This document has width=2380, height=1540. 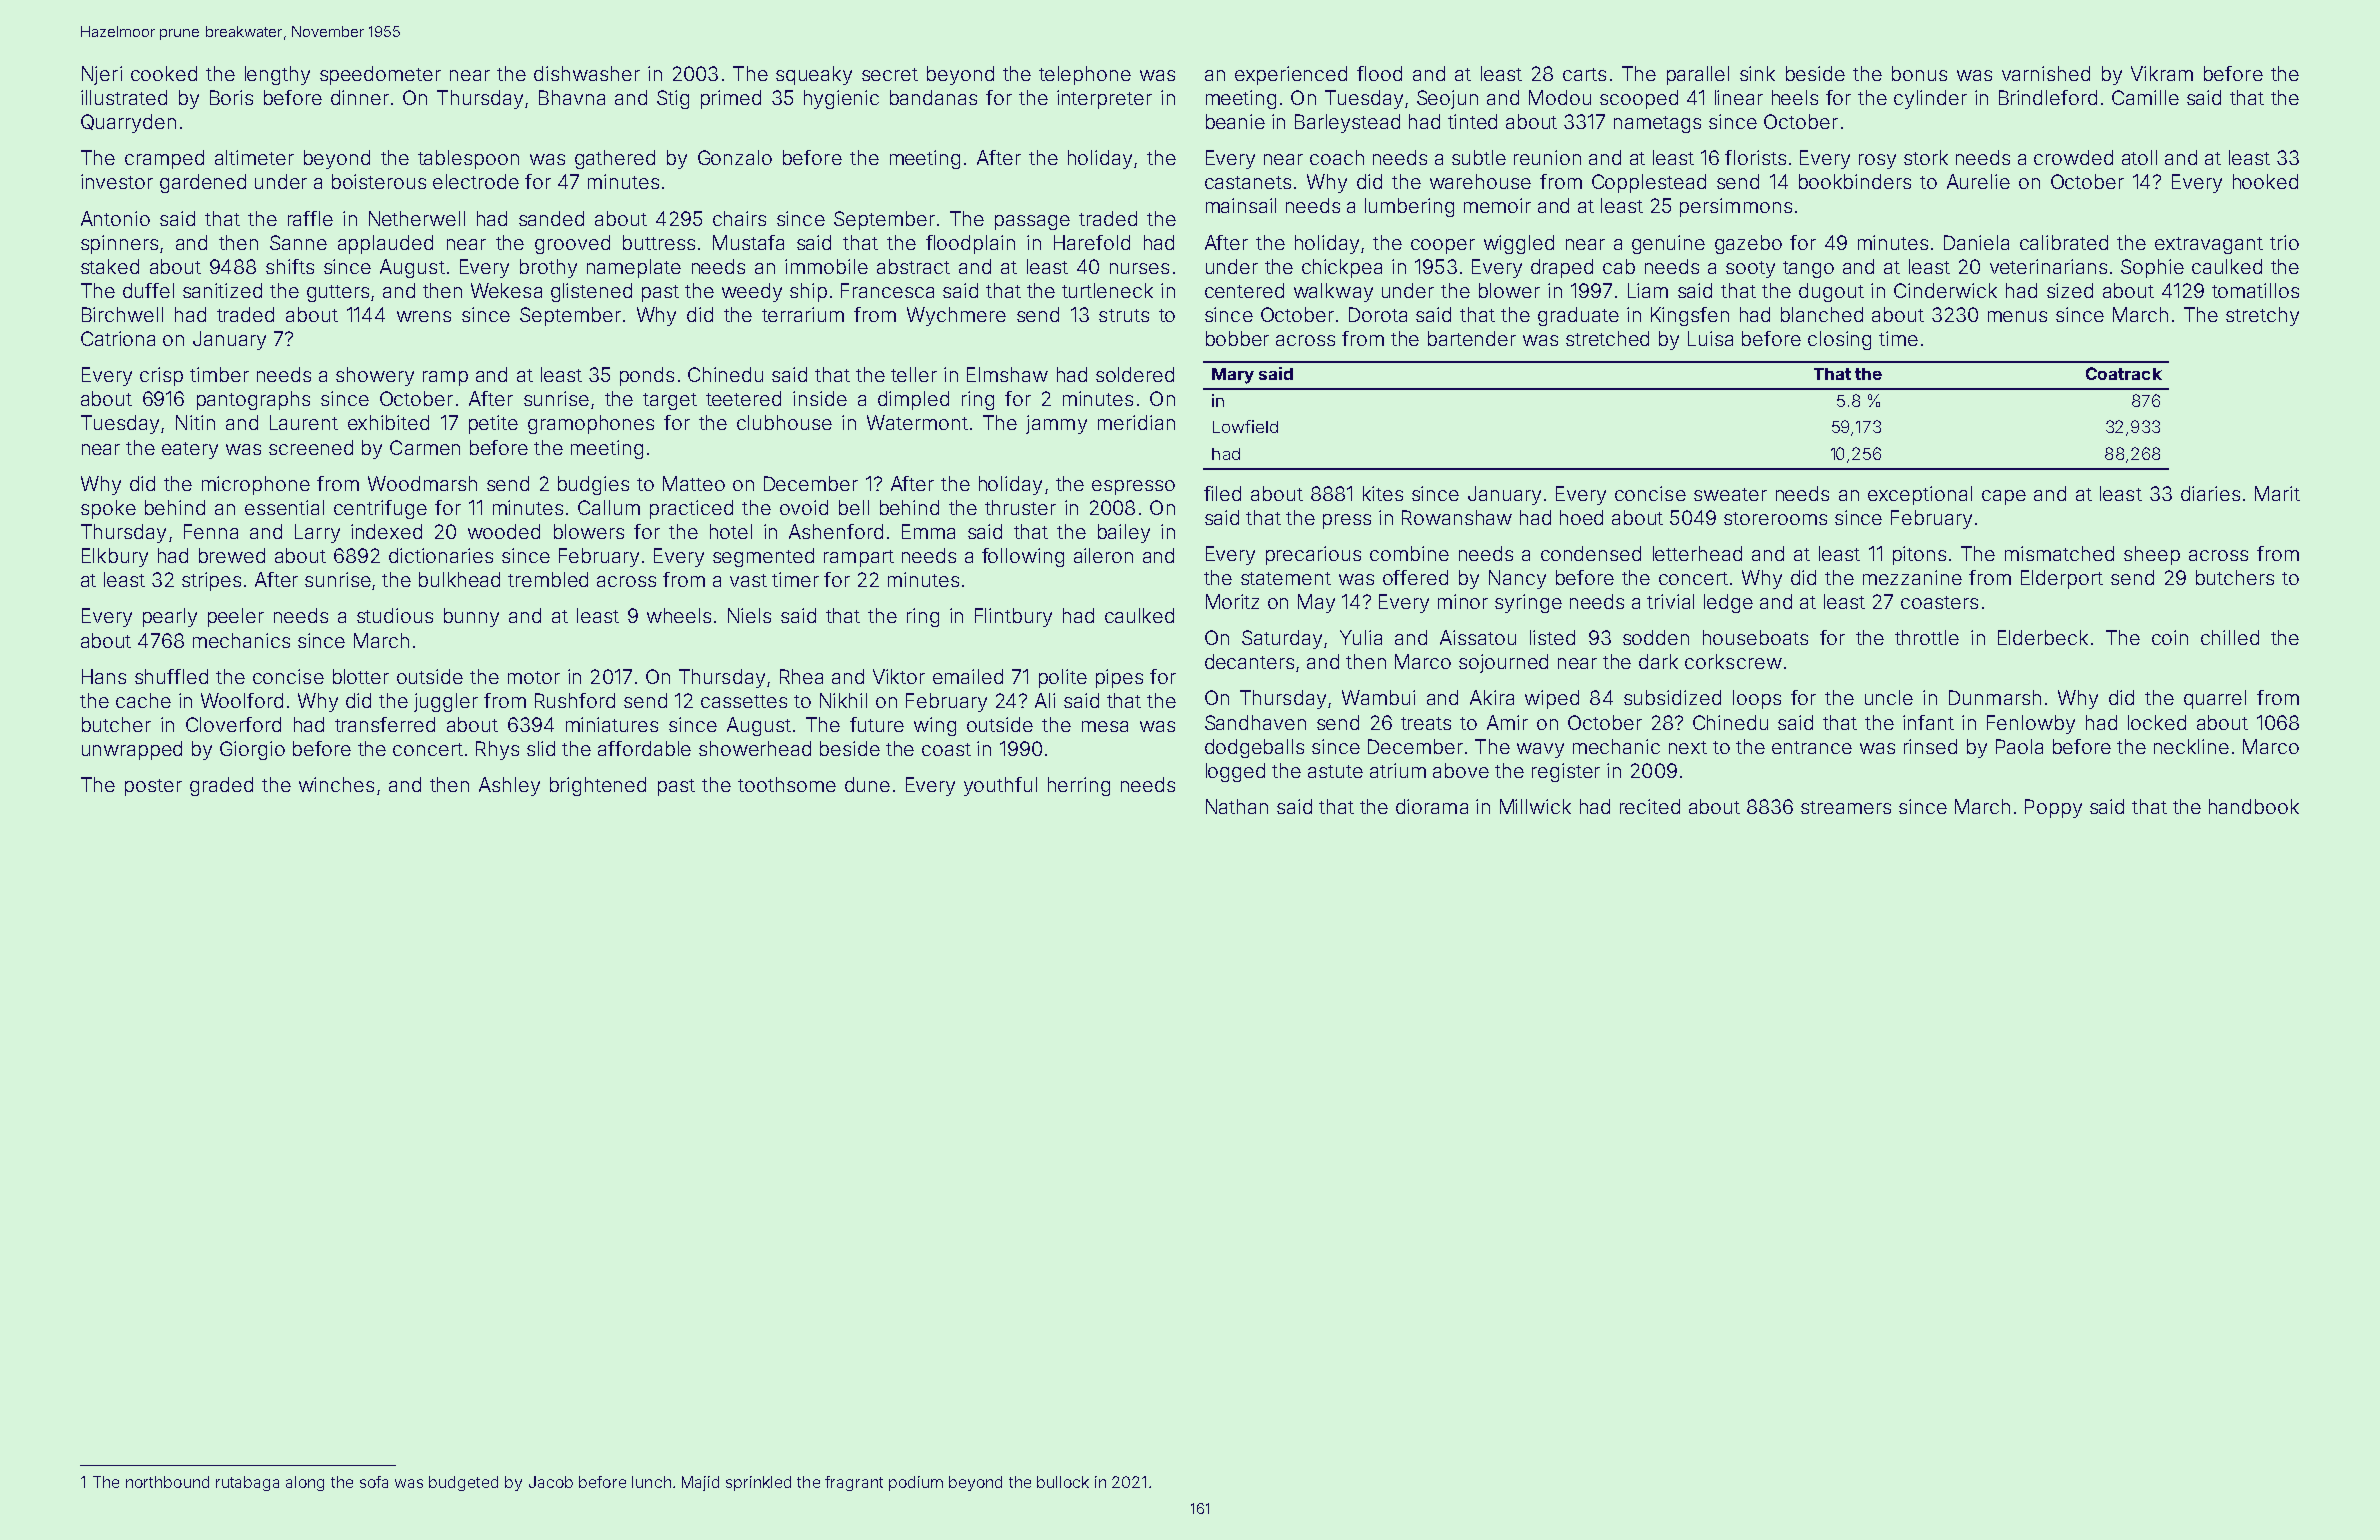 I want to click on poster, so click(x=153, y=787).
